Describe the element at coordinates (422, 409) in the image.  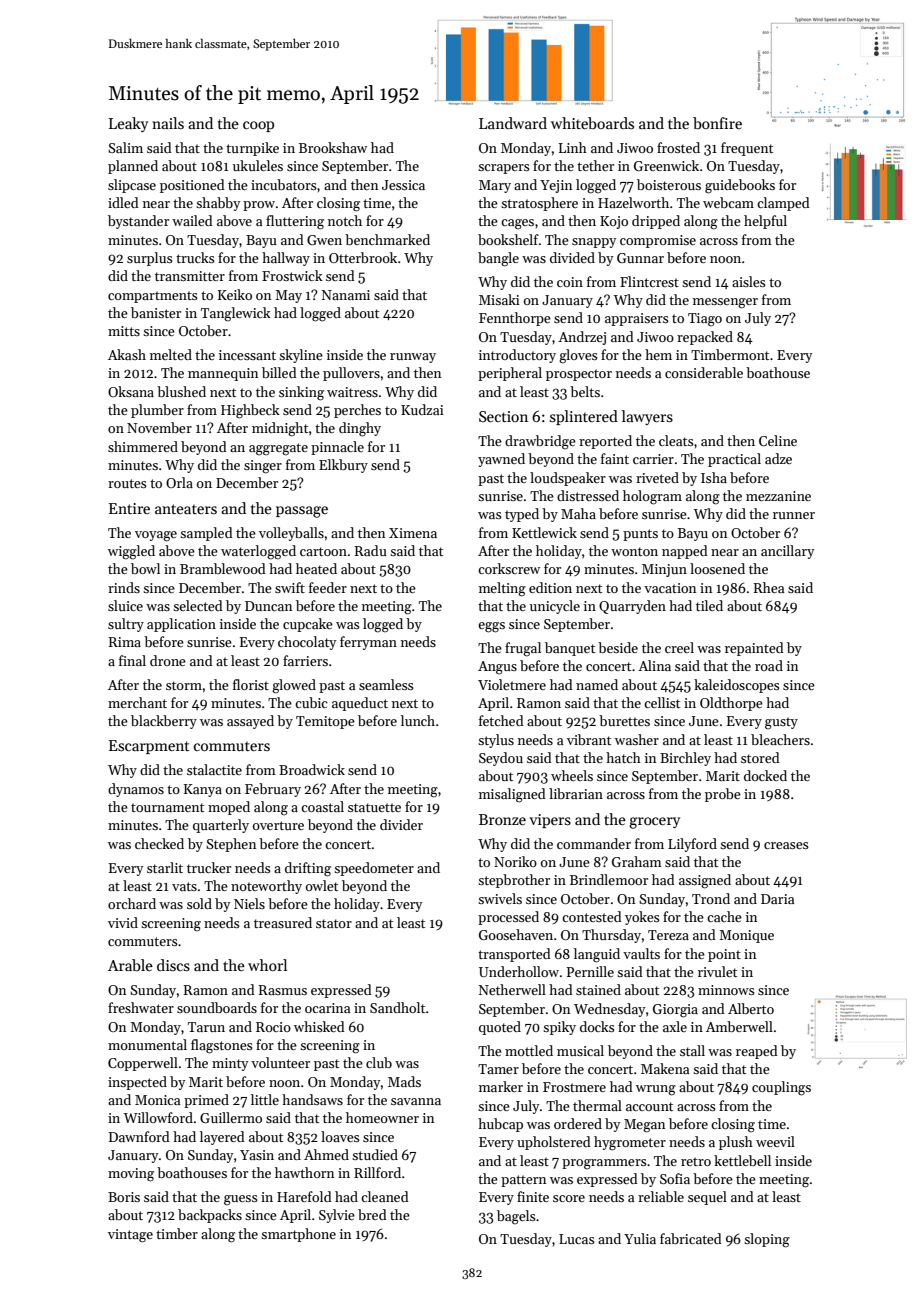
I see `Kudzai` at that location.
